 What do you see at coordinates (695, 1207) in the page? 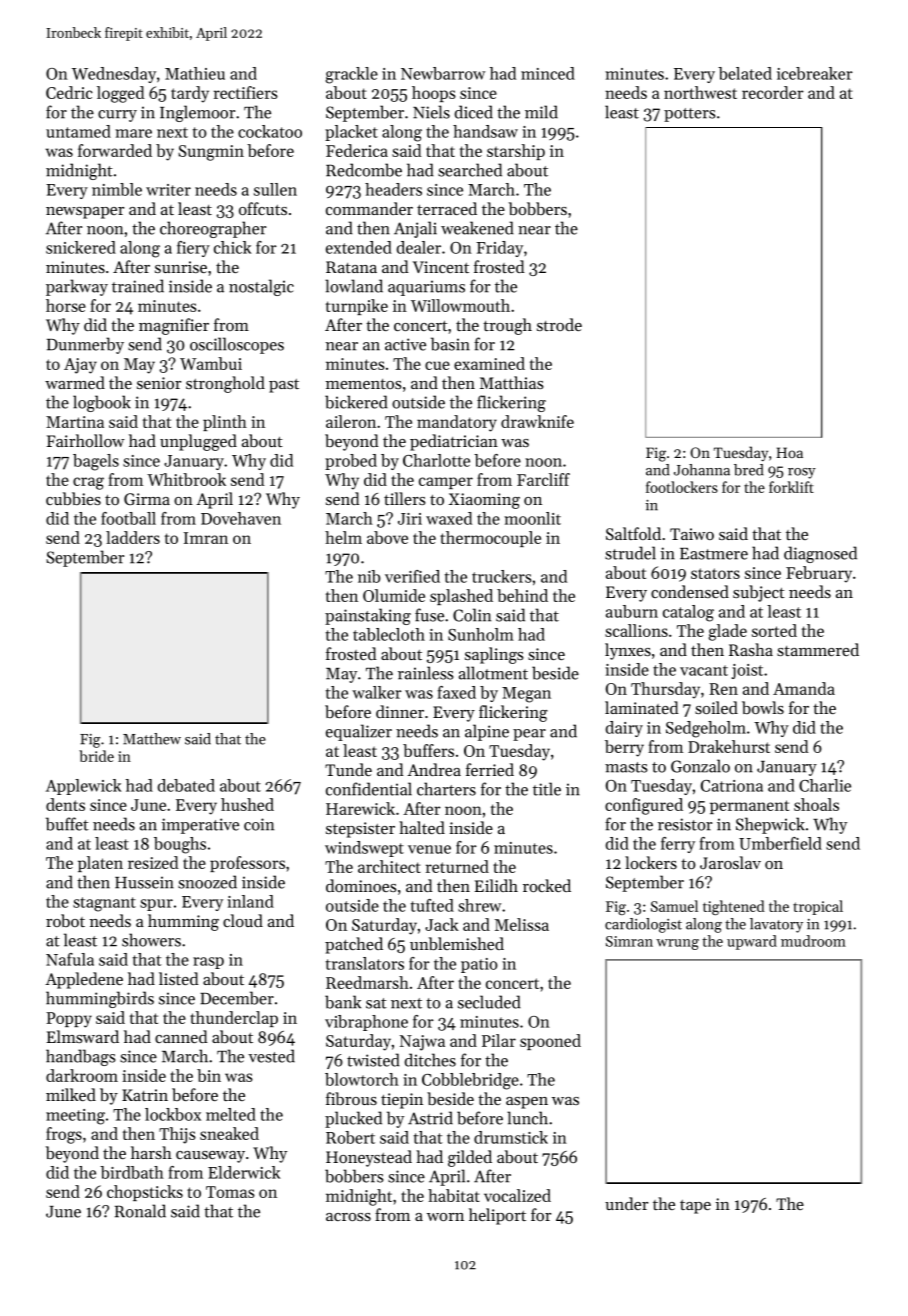
I see `tape` at bounding box center [695, 1207].
